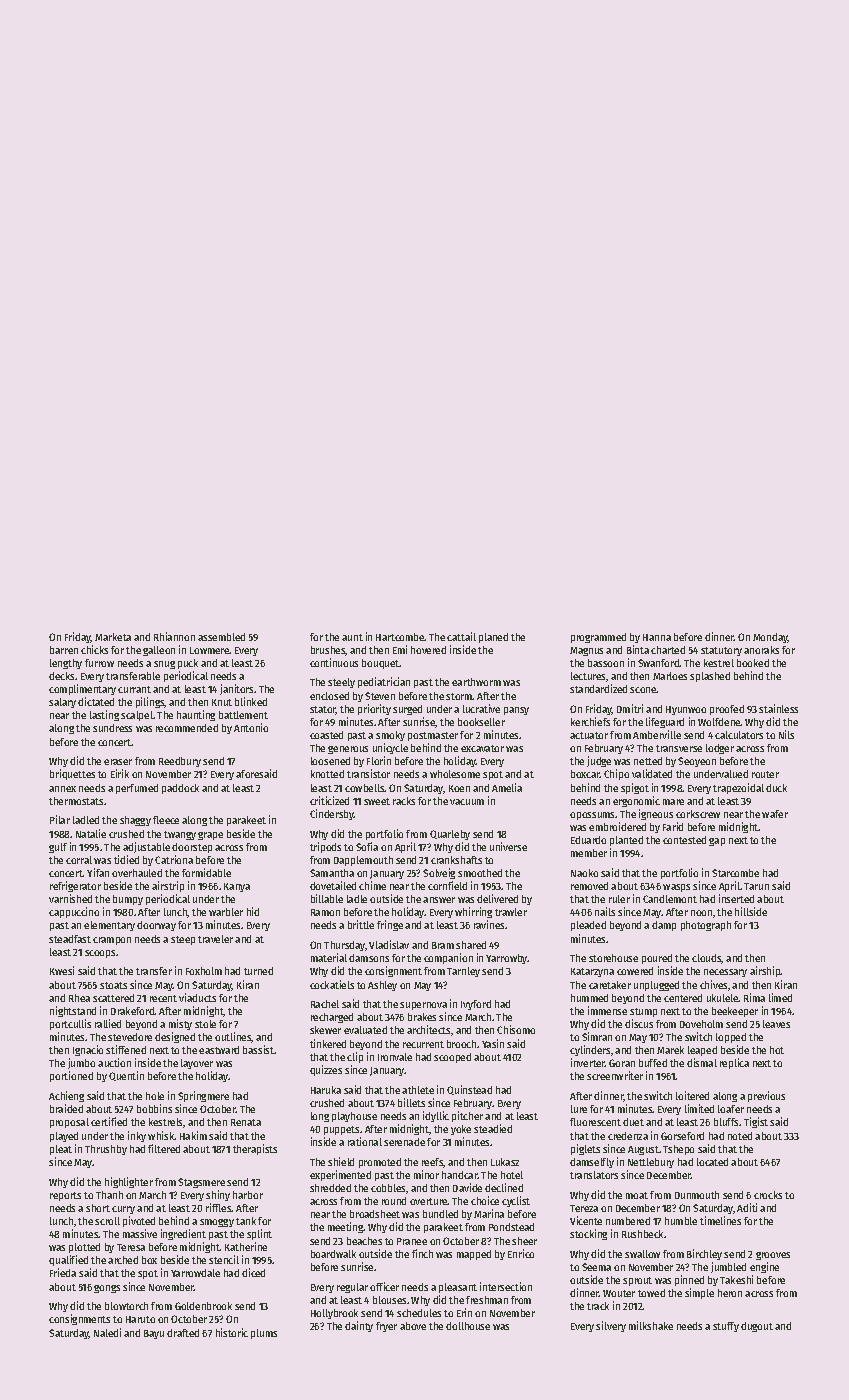  What do you see at coordinates (329, 957) in the screenshot?
I see `material` at bounding box center [329, 957].
